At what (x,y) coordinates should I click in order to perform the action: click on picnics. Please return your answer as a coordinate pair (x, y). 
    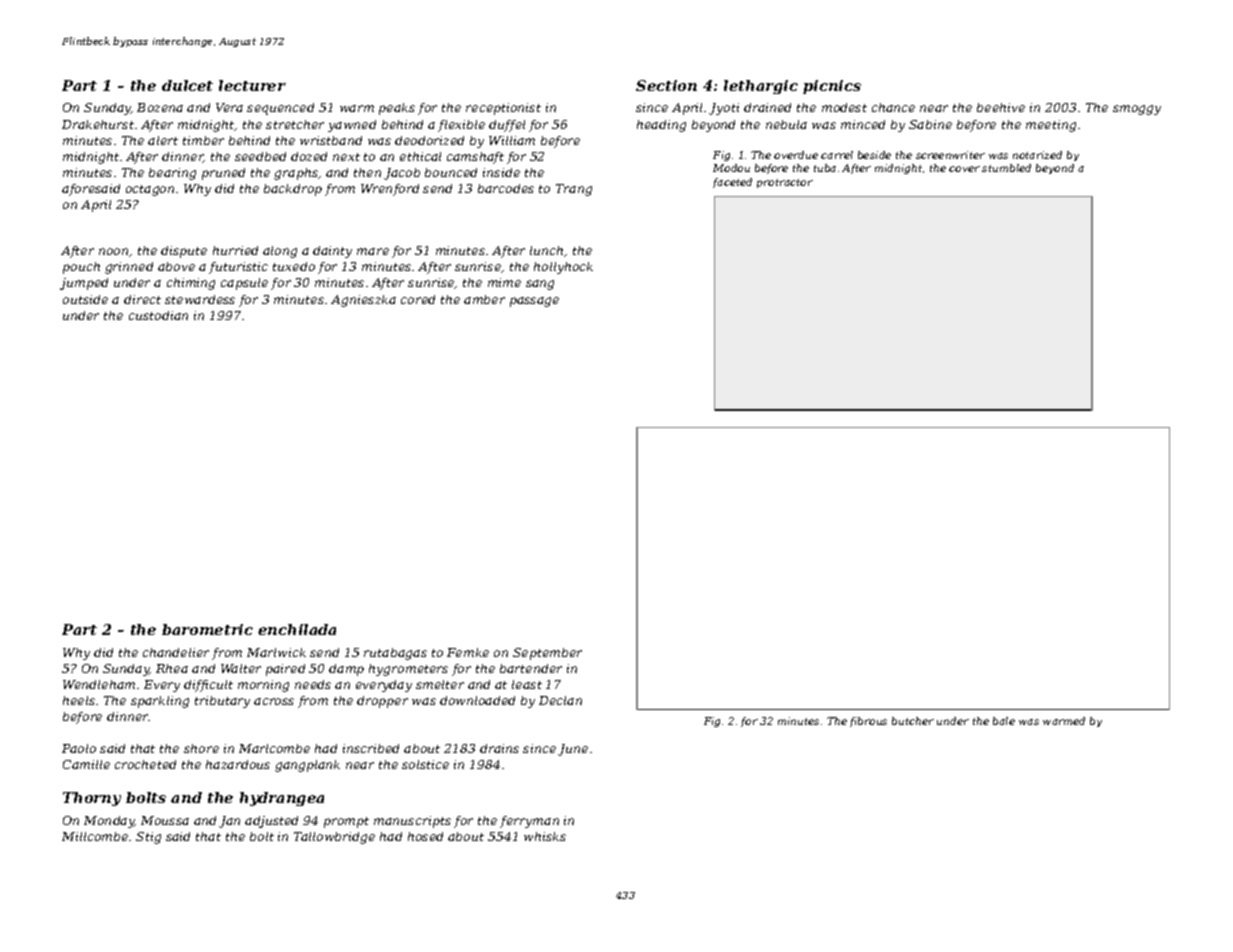
    Looking at the image, I should click on (832, 87).
